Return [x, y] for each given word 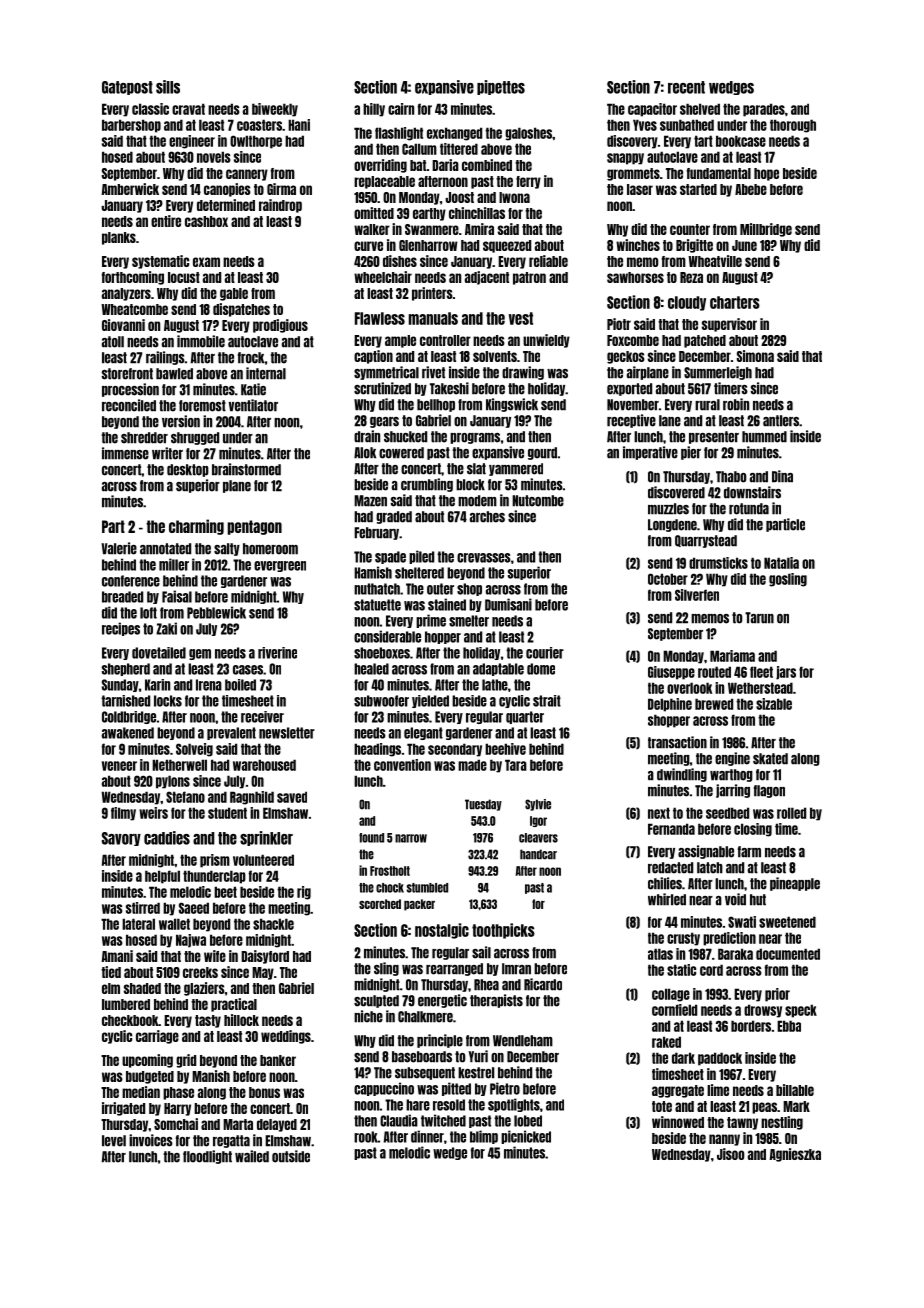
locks [168, 701]
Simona [755, 356]
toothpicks [503, 931]
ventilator [253, 405]
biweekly [275, 110]
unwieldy [546, 341]
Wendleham [523, 1041]
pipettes [501, 87]
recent [686, 87]
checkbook [130, 1020]
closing [753, 830]
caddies [167, 838]
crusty [683, 939]
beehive [505, 749]
